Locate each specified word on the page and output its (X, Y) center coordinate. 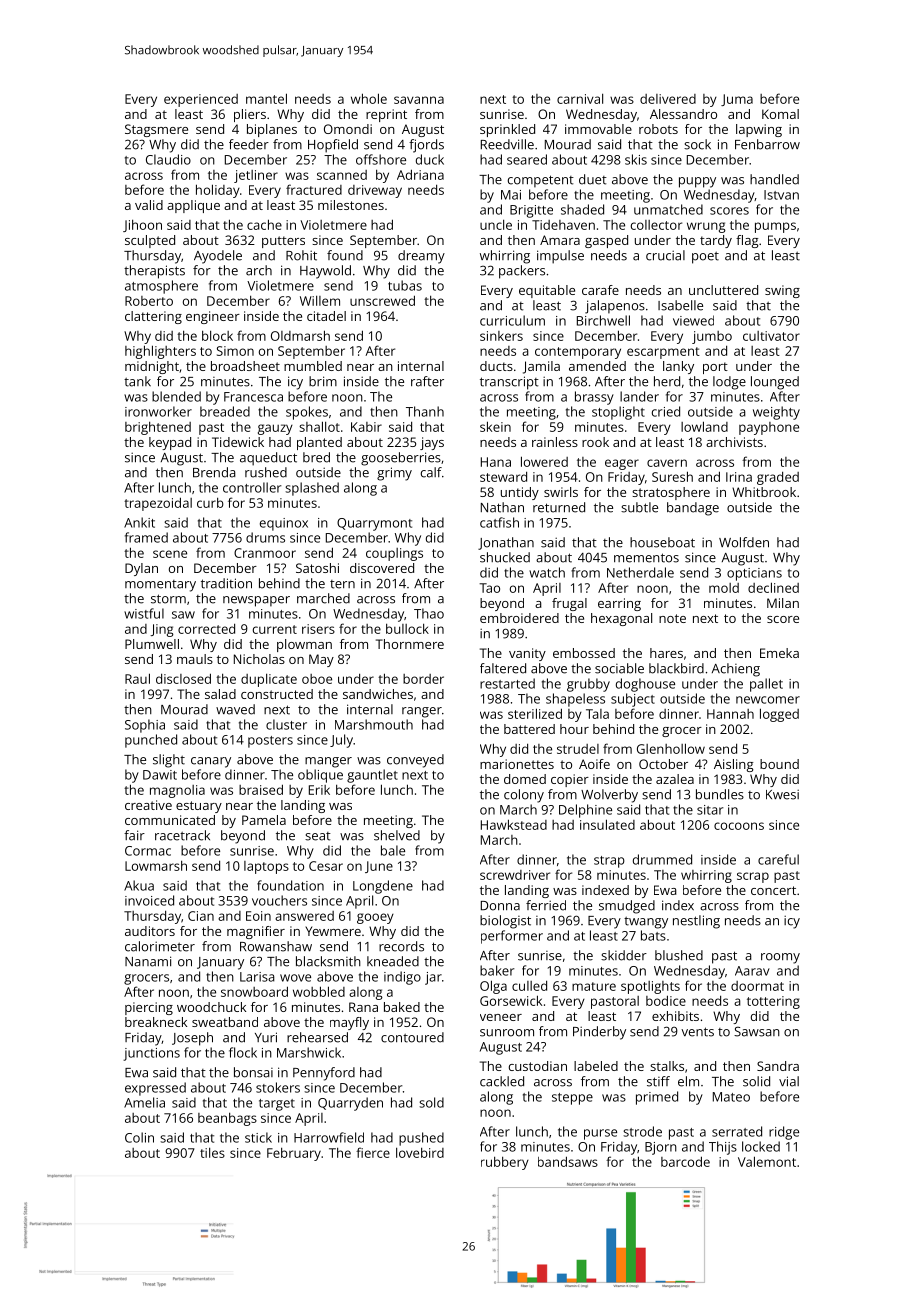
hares (666, 653)
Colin (139, 1137)
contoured (412, 1037)
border (423, 679)
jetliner (256, 176)
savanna (419, 100)
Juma (737, 100)
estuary (199, 807)
